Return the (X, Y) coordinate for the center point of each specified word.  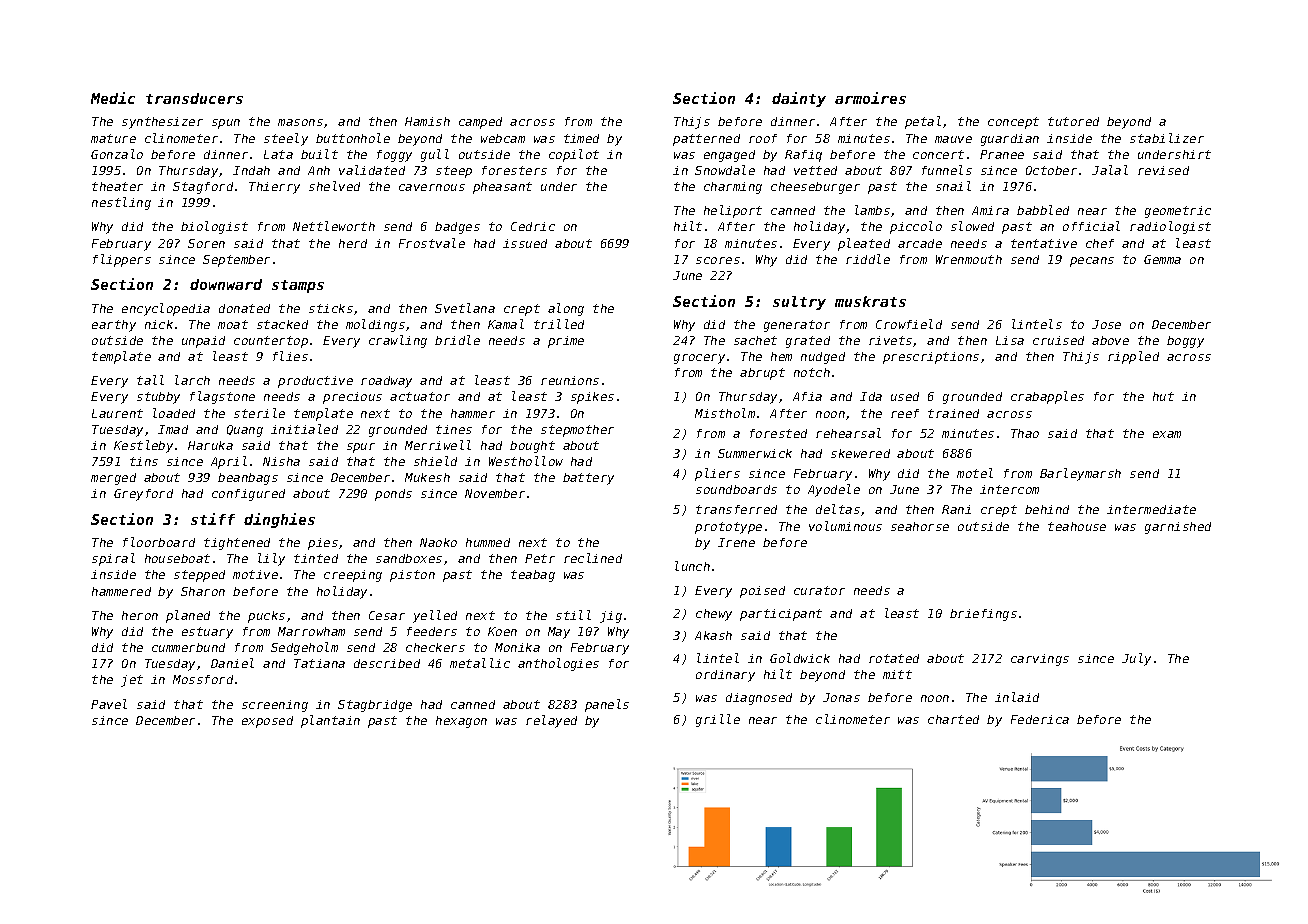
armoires (870, 98)
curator (819, 590)
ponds (393, 495)
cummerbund (188, 647)
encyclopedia (166, 309)
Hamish (427, 121)
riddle (868, 259)
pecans (1092, 262)
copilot (574, 155)
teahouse (1077, 526)
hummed (488, 542)
